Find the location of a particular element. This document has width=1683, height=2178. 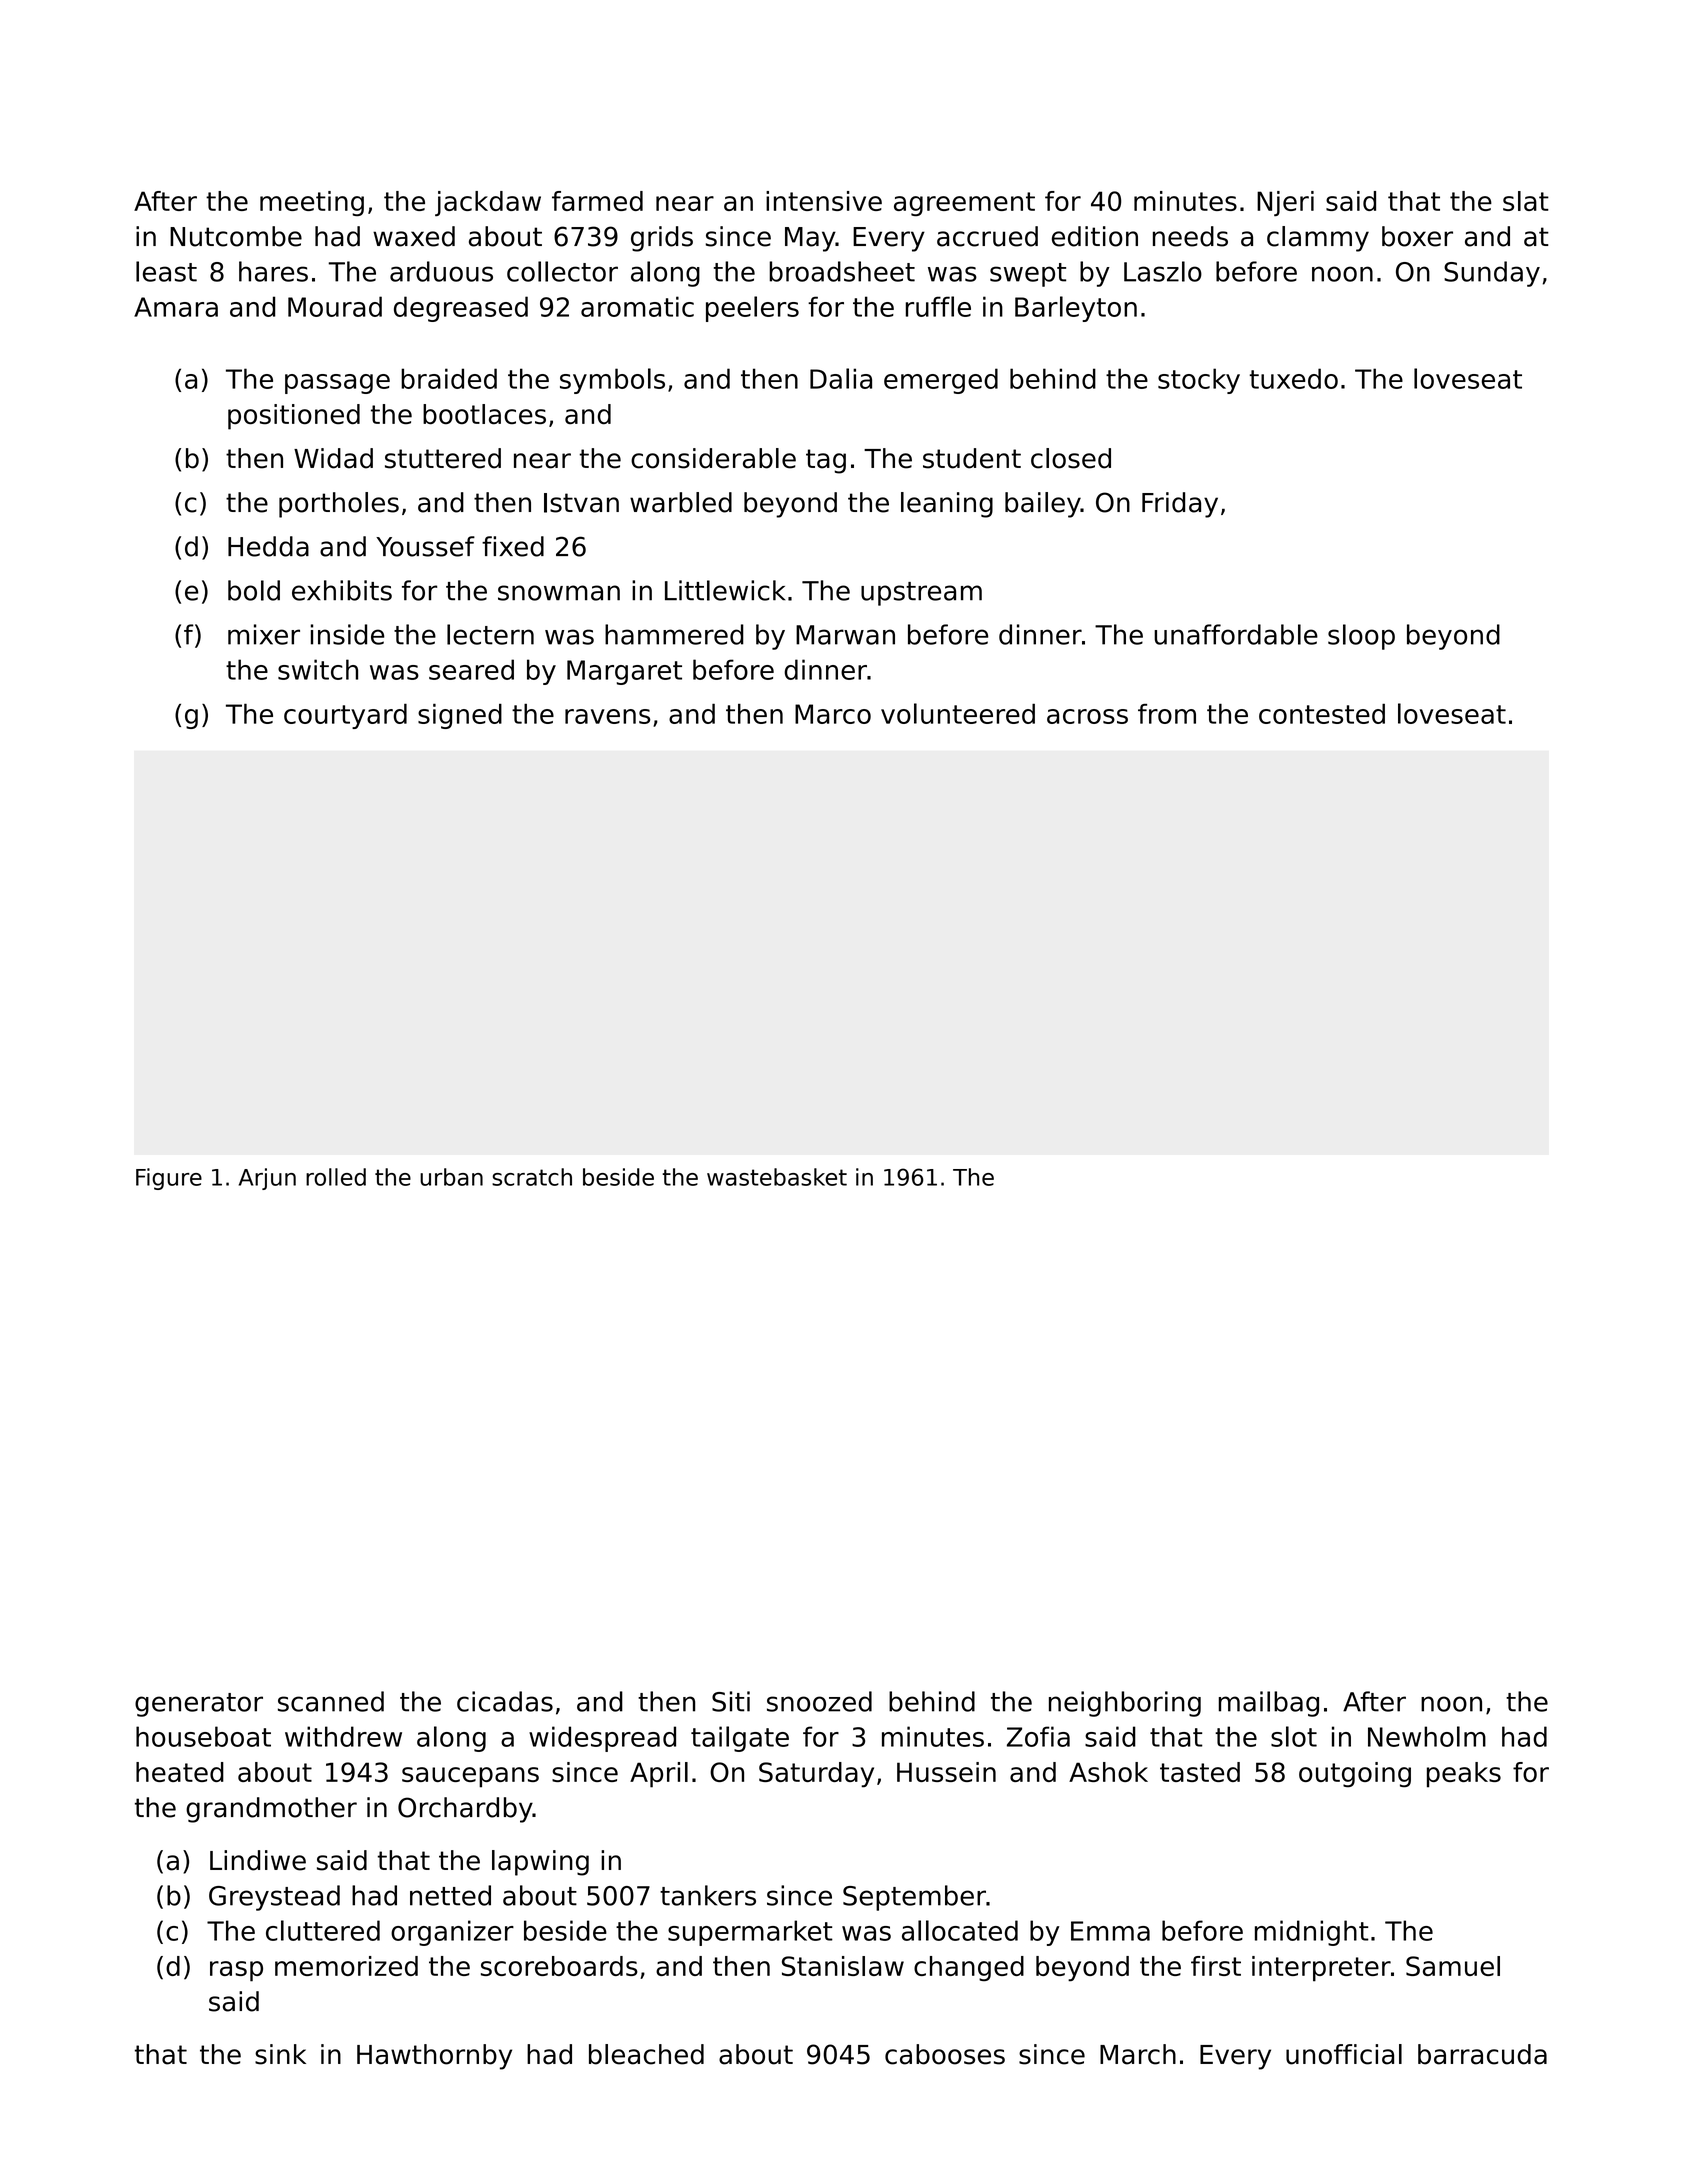

snoozed is located at coordinates (819, 1701).
